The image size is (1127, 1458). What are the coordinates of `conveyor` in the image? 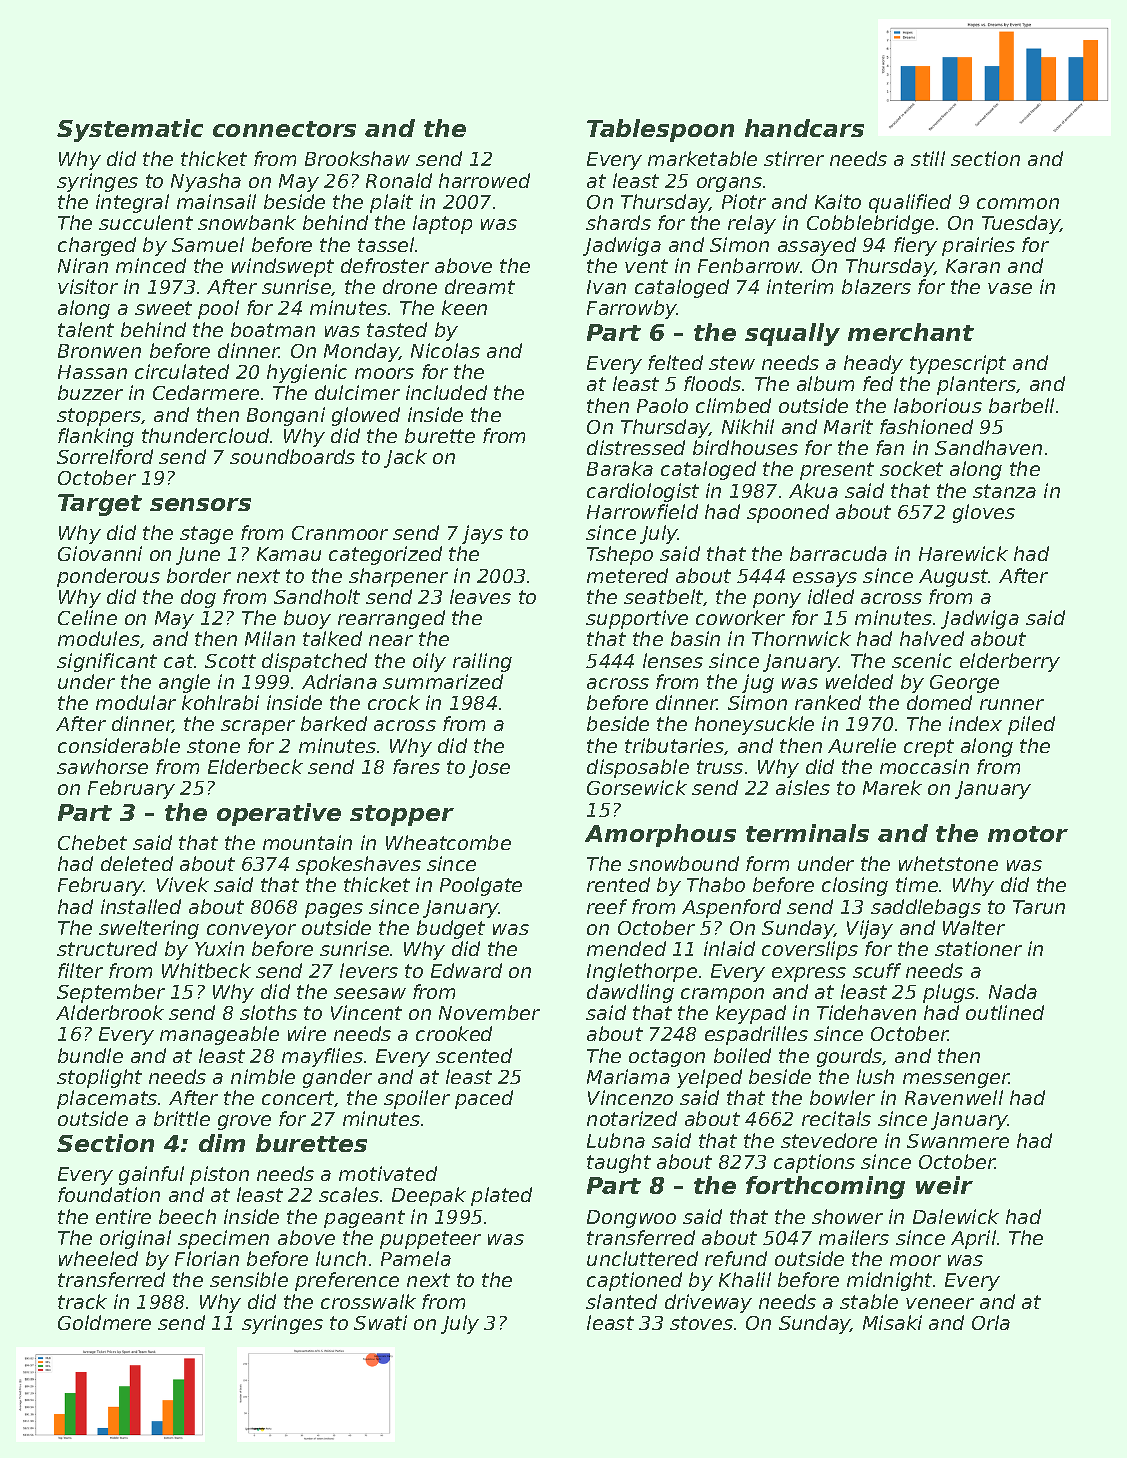 It's located at (251, 931).
